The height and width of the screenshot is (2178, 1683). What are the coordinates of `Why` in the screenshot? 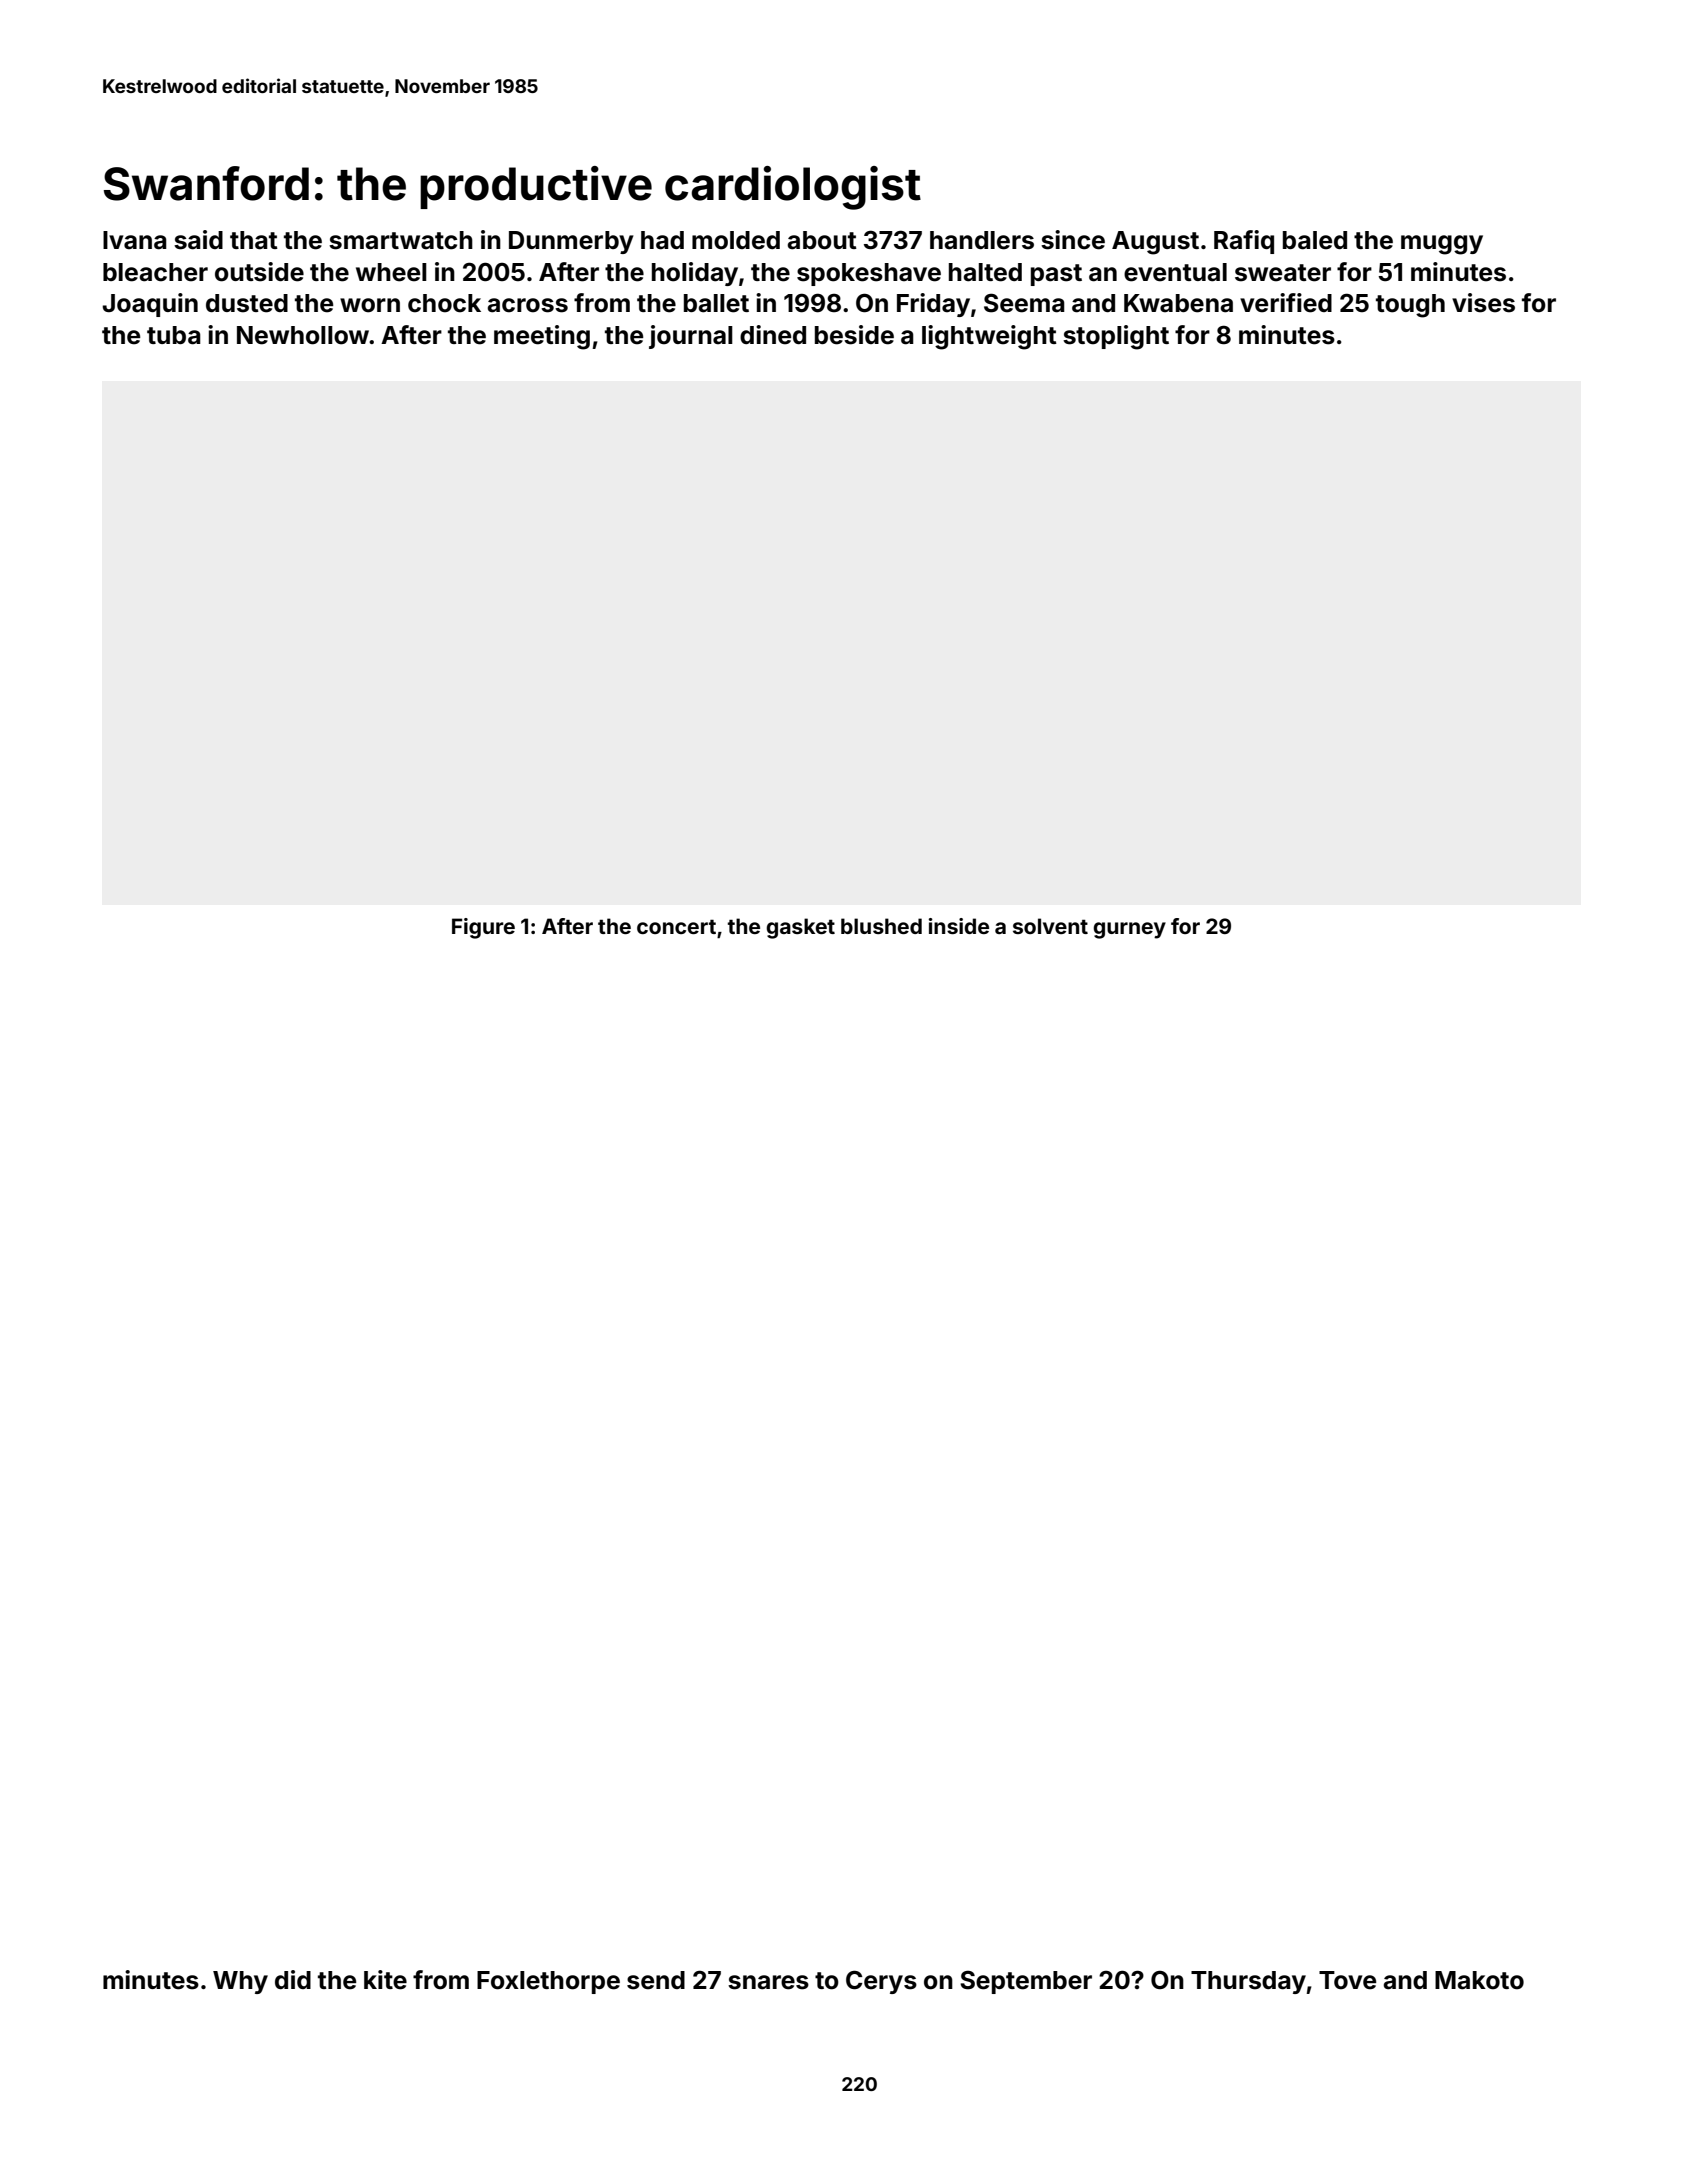 It's located at (240, 1982).
